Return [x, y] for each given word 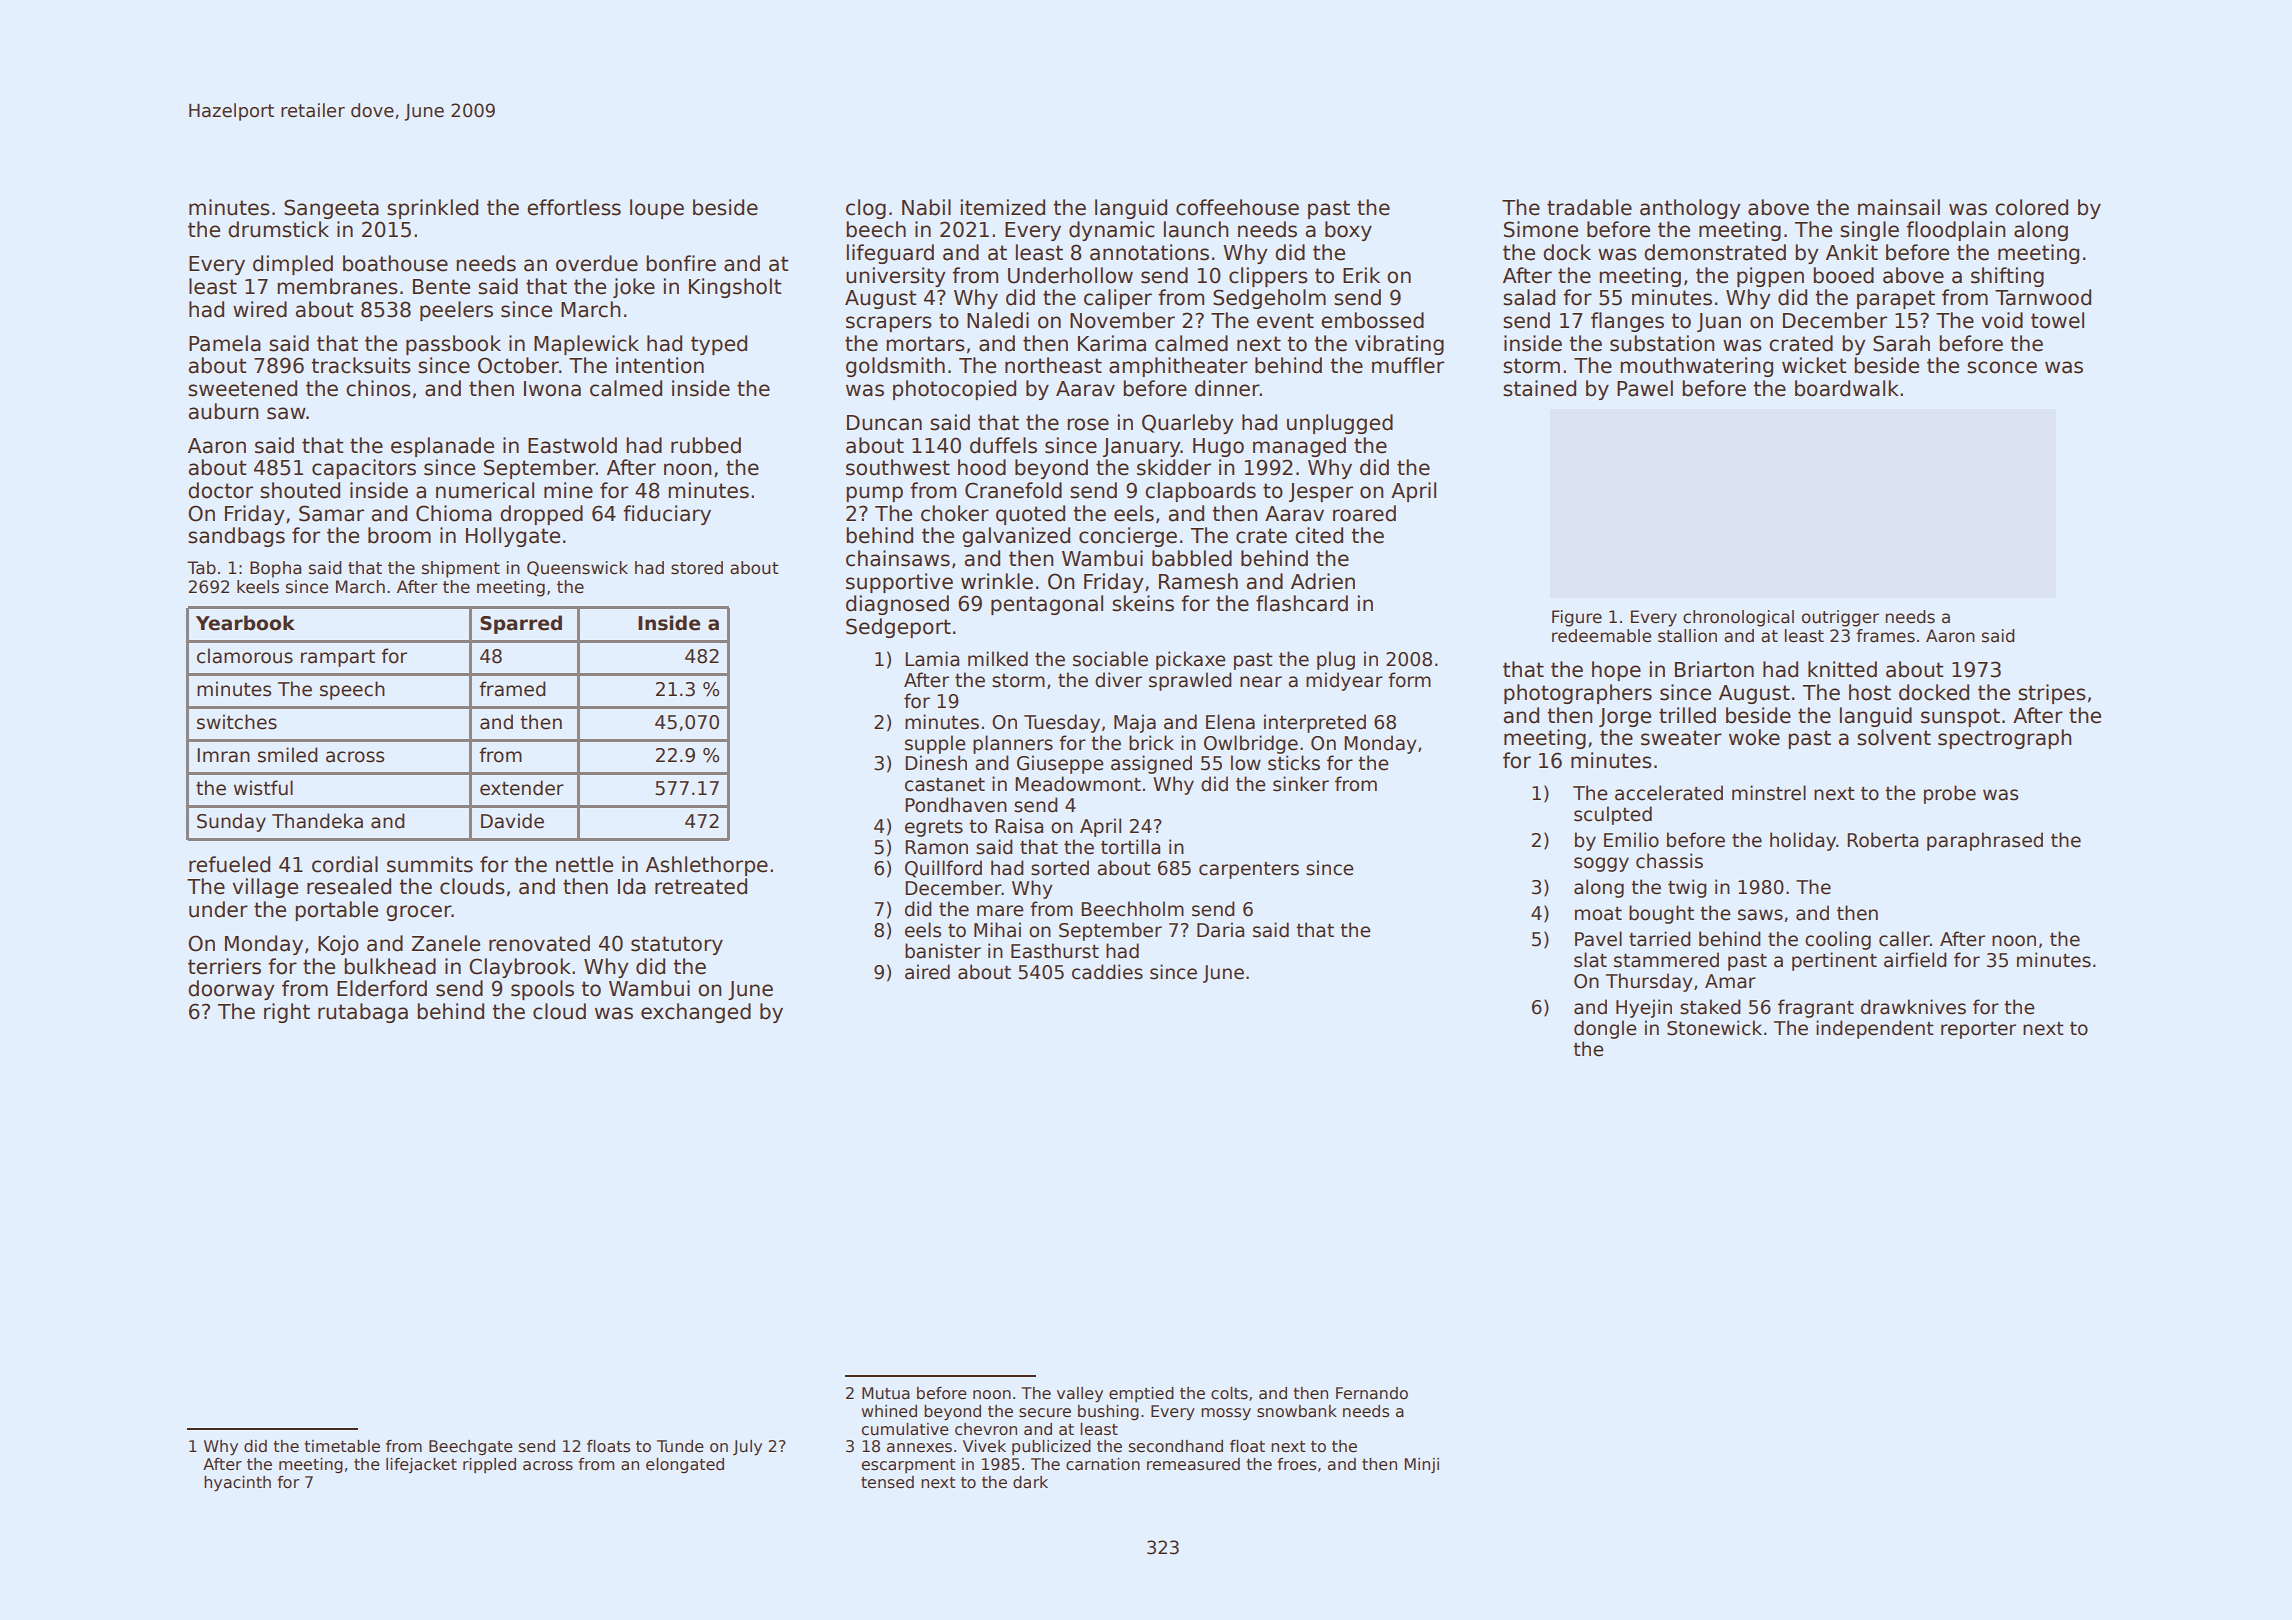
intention [660, 365]
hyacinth [237, 1484]
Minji [1421, 1465]
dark [1030, 1482]
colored [2031, 207]
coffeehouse [1237, 207]
